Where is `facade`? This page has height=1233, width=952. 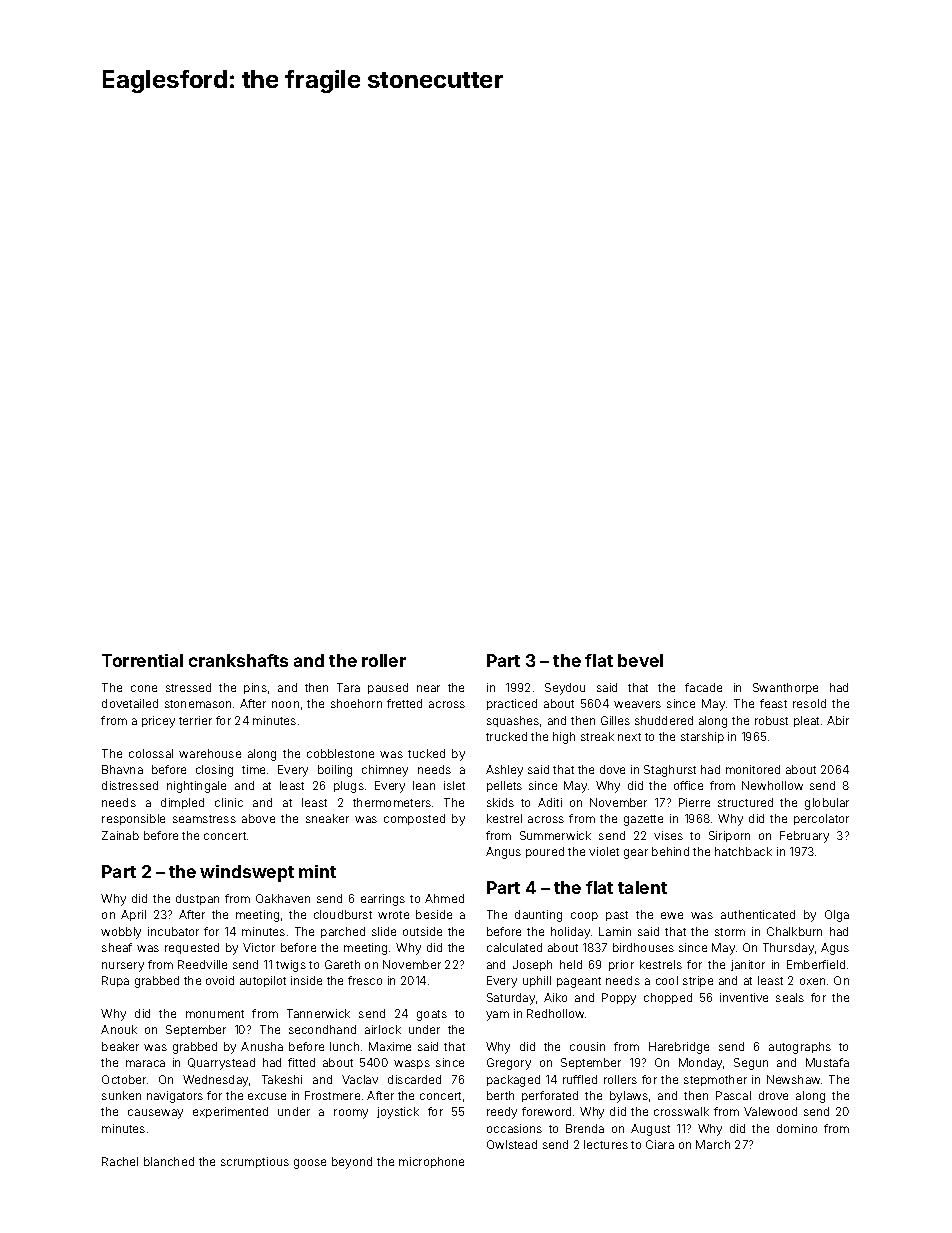
facade is located at coordinates (703, 687).
